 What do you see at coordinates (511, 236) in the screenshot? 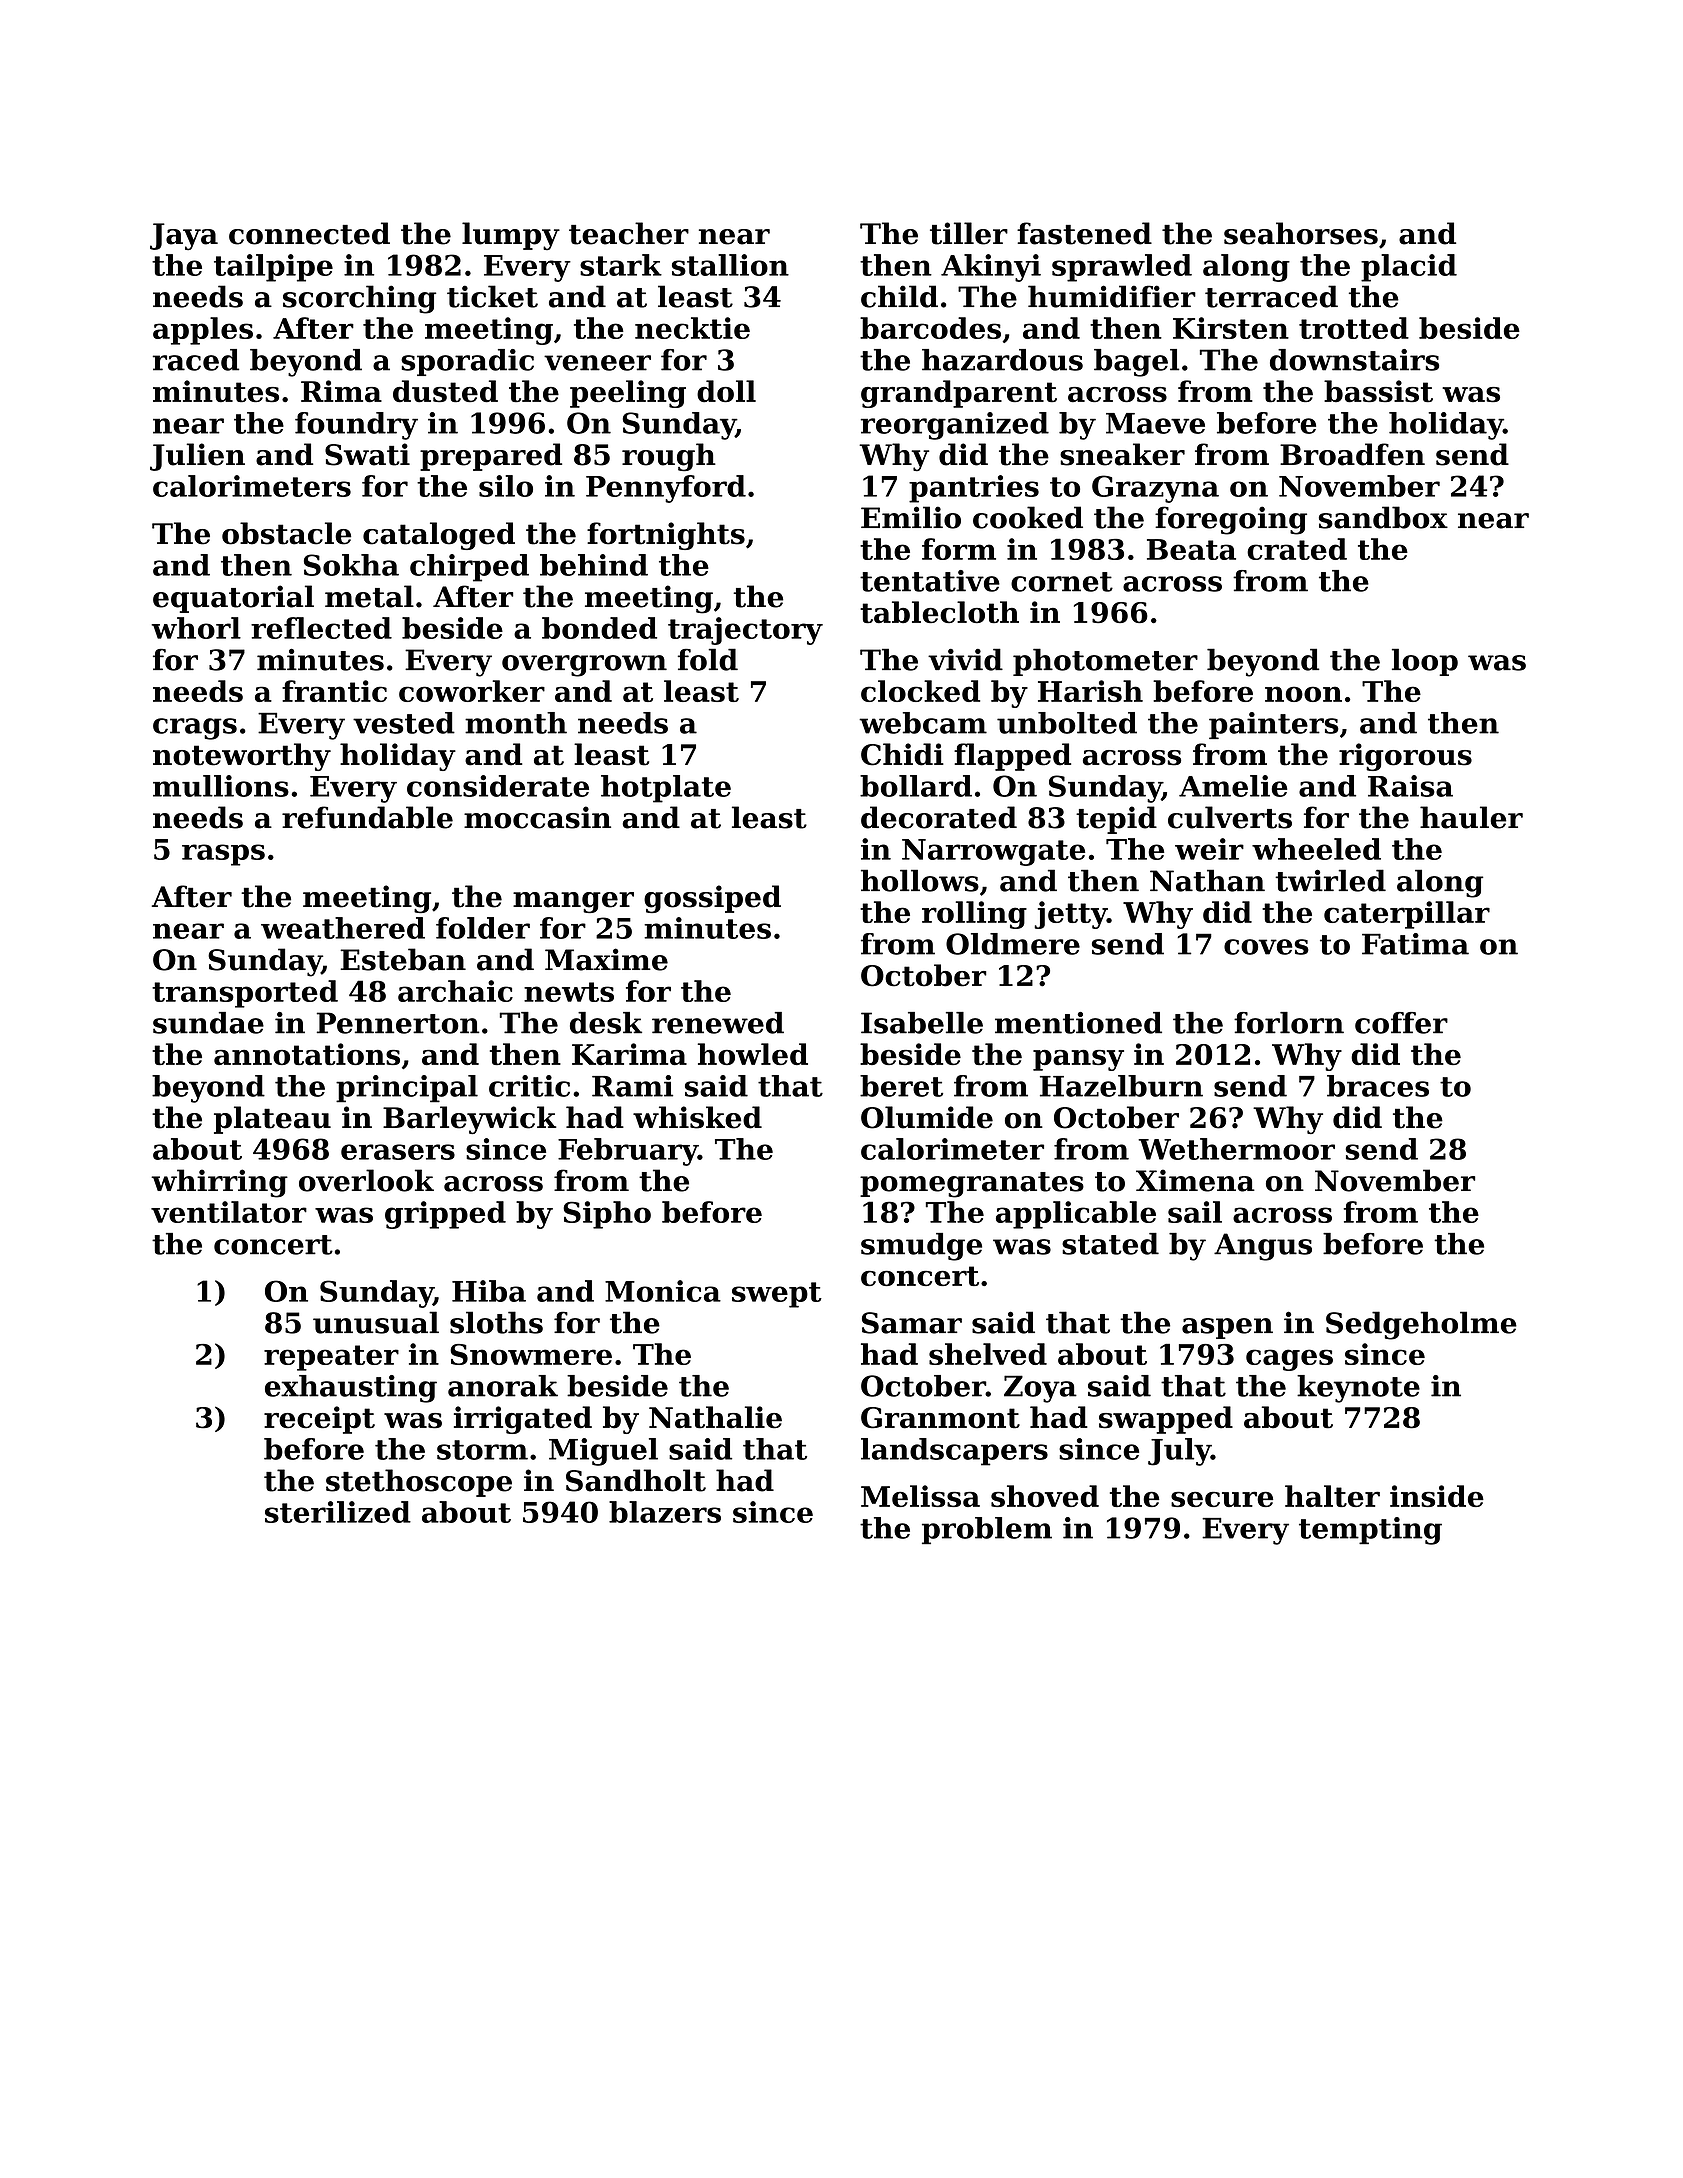
I see `lumpy` at bounding box center [511, 236].
